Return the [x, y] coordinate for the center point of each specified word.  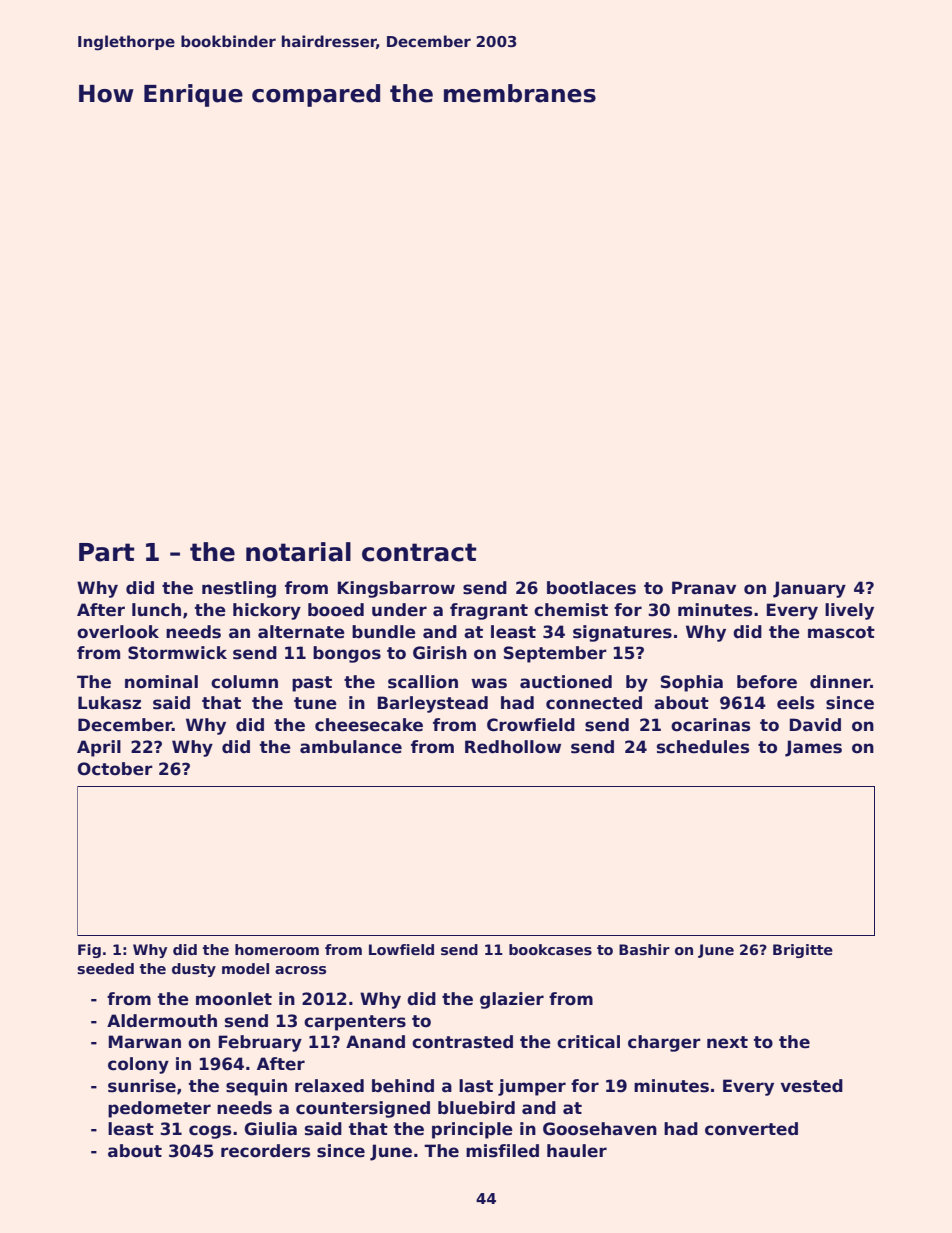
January [809, 589]
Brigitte [803, 951]
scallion [423, 682]
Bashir [644, 949]
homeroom [277, 949]
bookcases [550, 949]
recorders [265, 1151]
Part [107, 552]
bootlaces [591, 588]
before [767, 682]
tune [315, 703]
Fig [89, 951]
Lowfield [401, 949]
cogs [210, 1132]
